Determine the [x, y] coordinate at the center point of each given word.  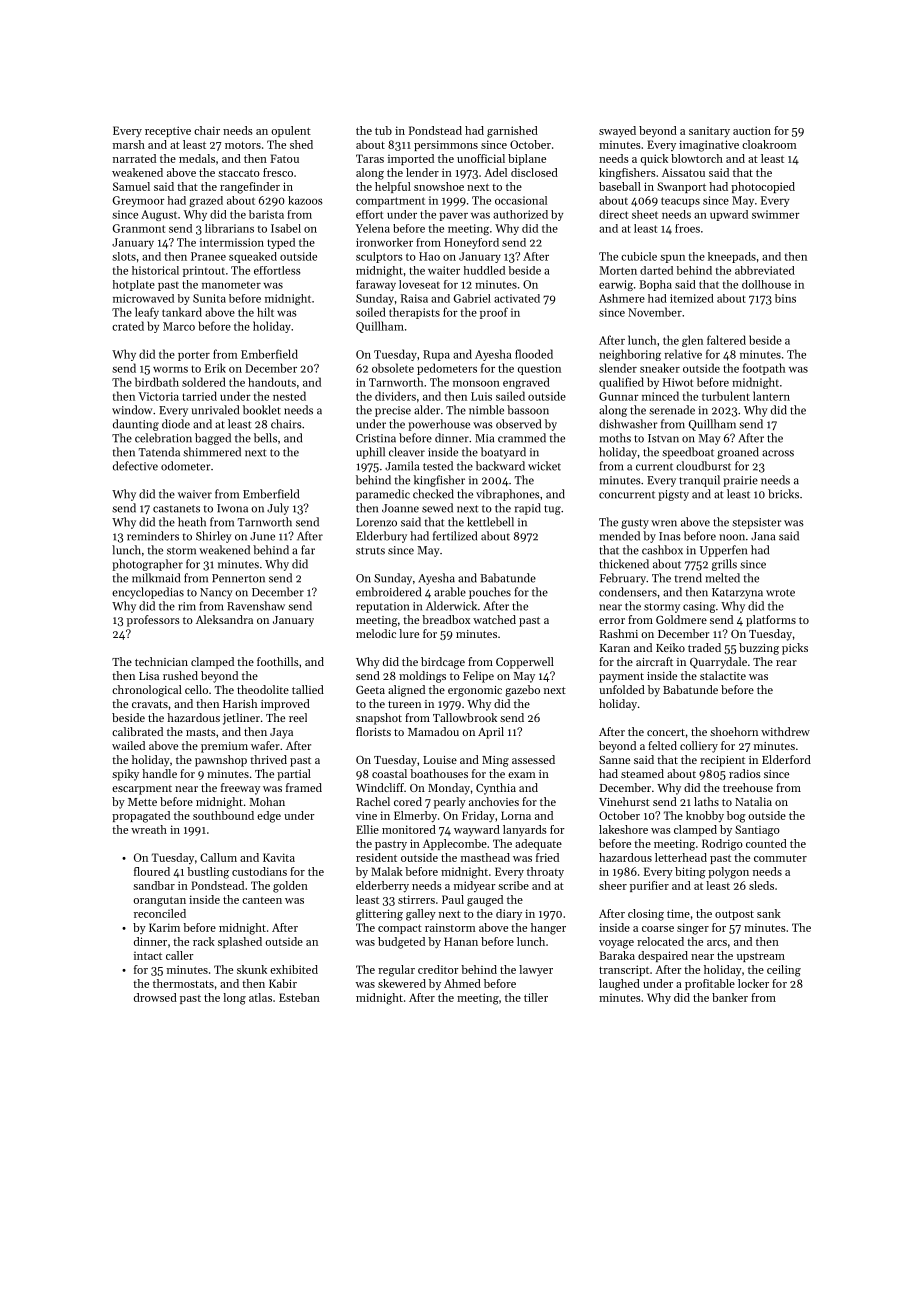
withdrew [785, 731]
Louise [440, 760]
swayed [617, 131]
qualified [621, 383]
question [539, 369]
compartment [390, 202]
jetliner [241, 719]
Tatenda [159, 452]
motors [243, 145]
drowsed [155, 997]
